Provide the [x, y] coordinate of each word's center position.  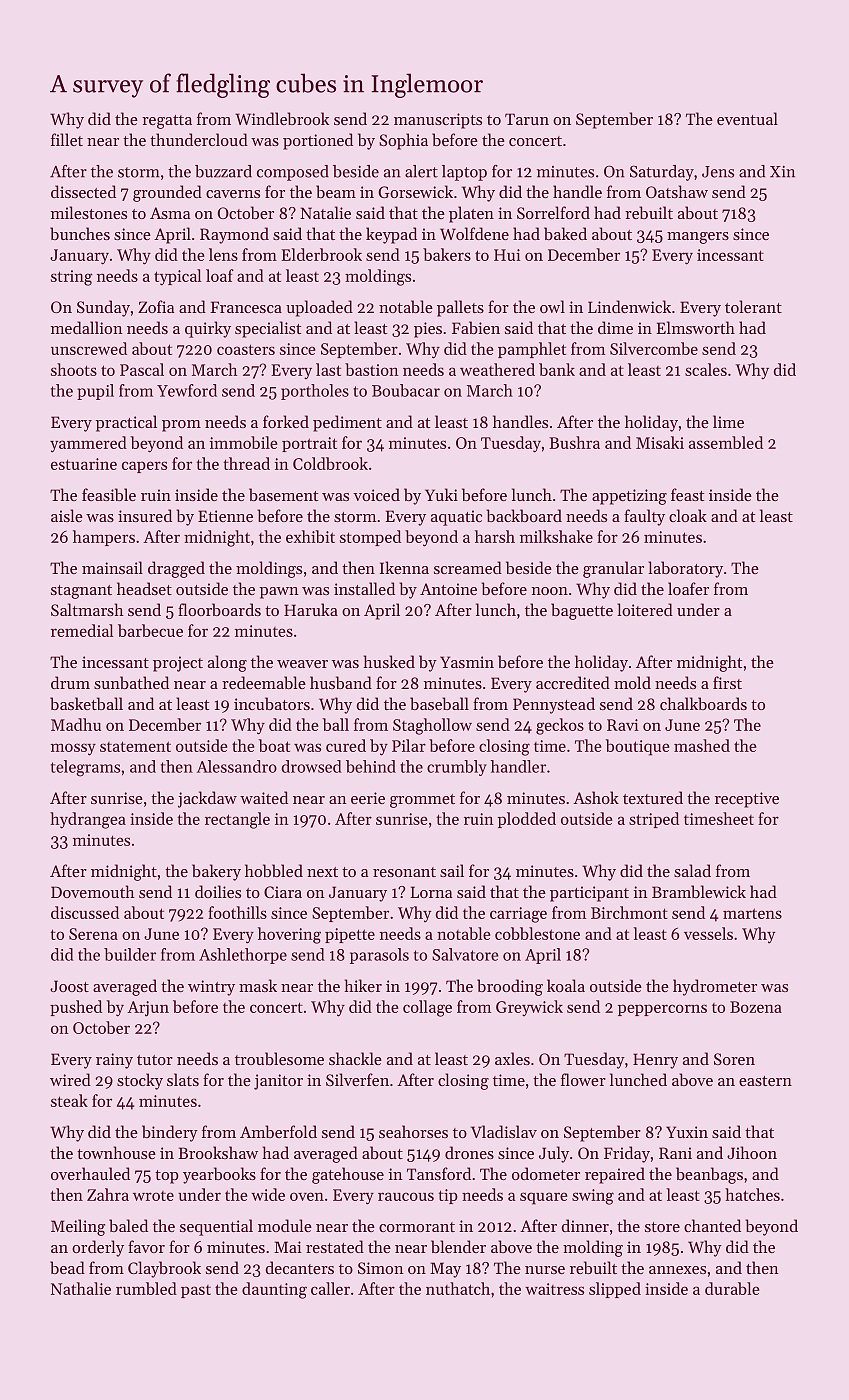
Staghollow [432, 726]
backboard [524, 515]
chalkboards [703, 703]
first [727, 682]
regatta [167, 122]
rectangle [237, 820]
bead [67, 1267]
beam [336, 191]
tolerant [753, 306]
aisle [67, 515]
